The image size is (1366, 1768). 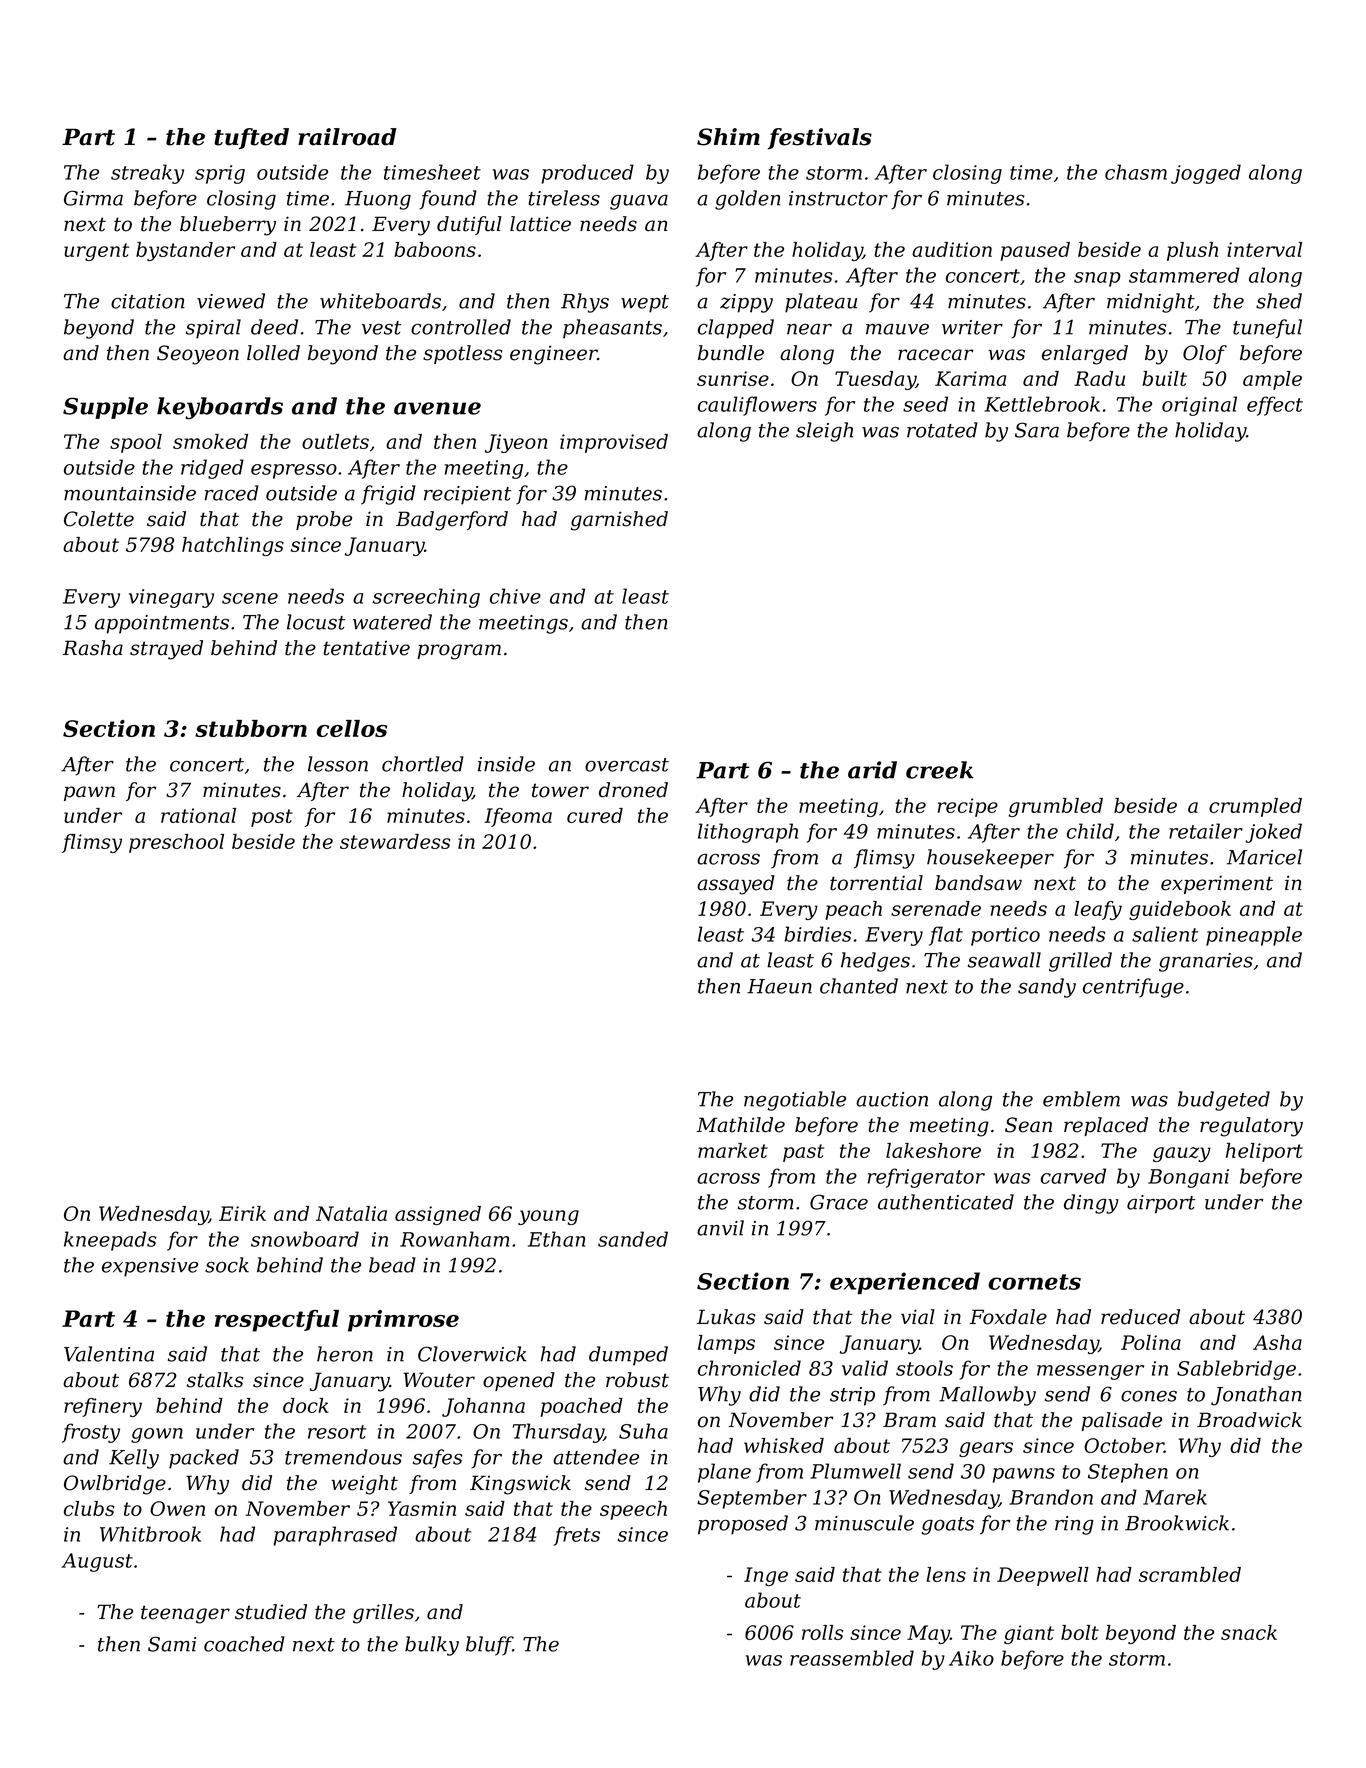 I want to click on produced, so click(x=588, y=174).
